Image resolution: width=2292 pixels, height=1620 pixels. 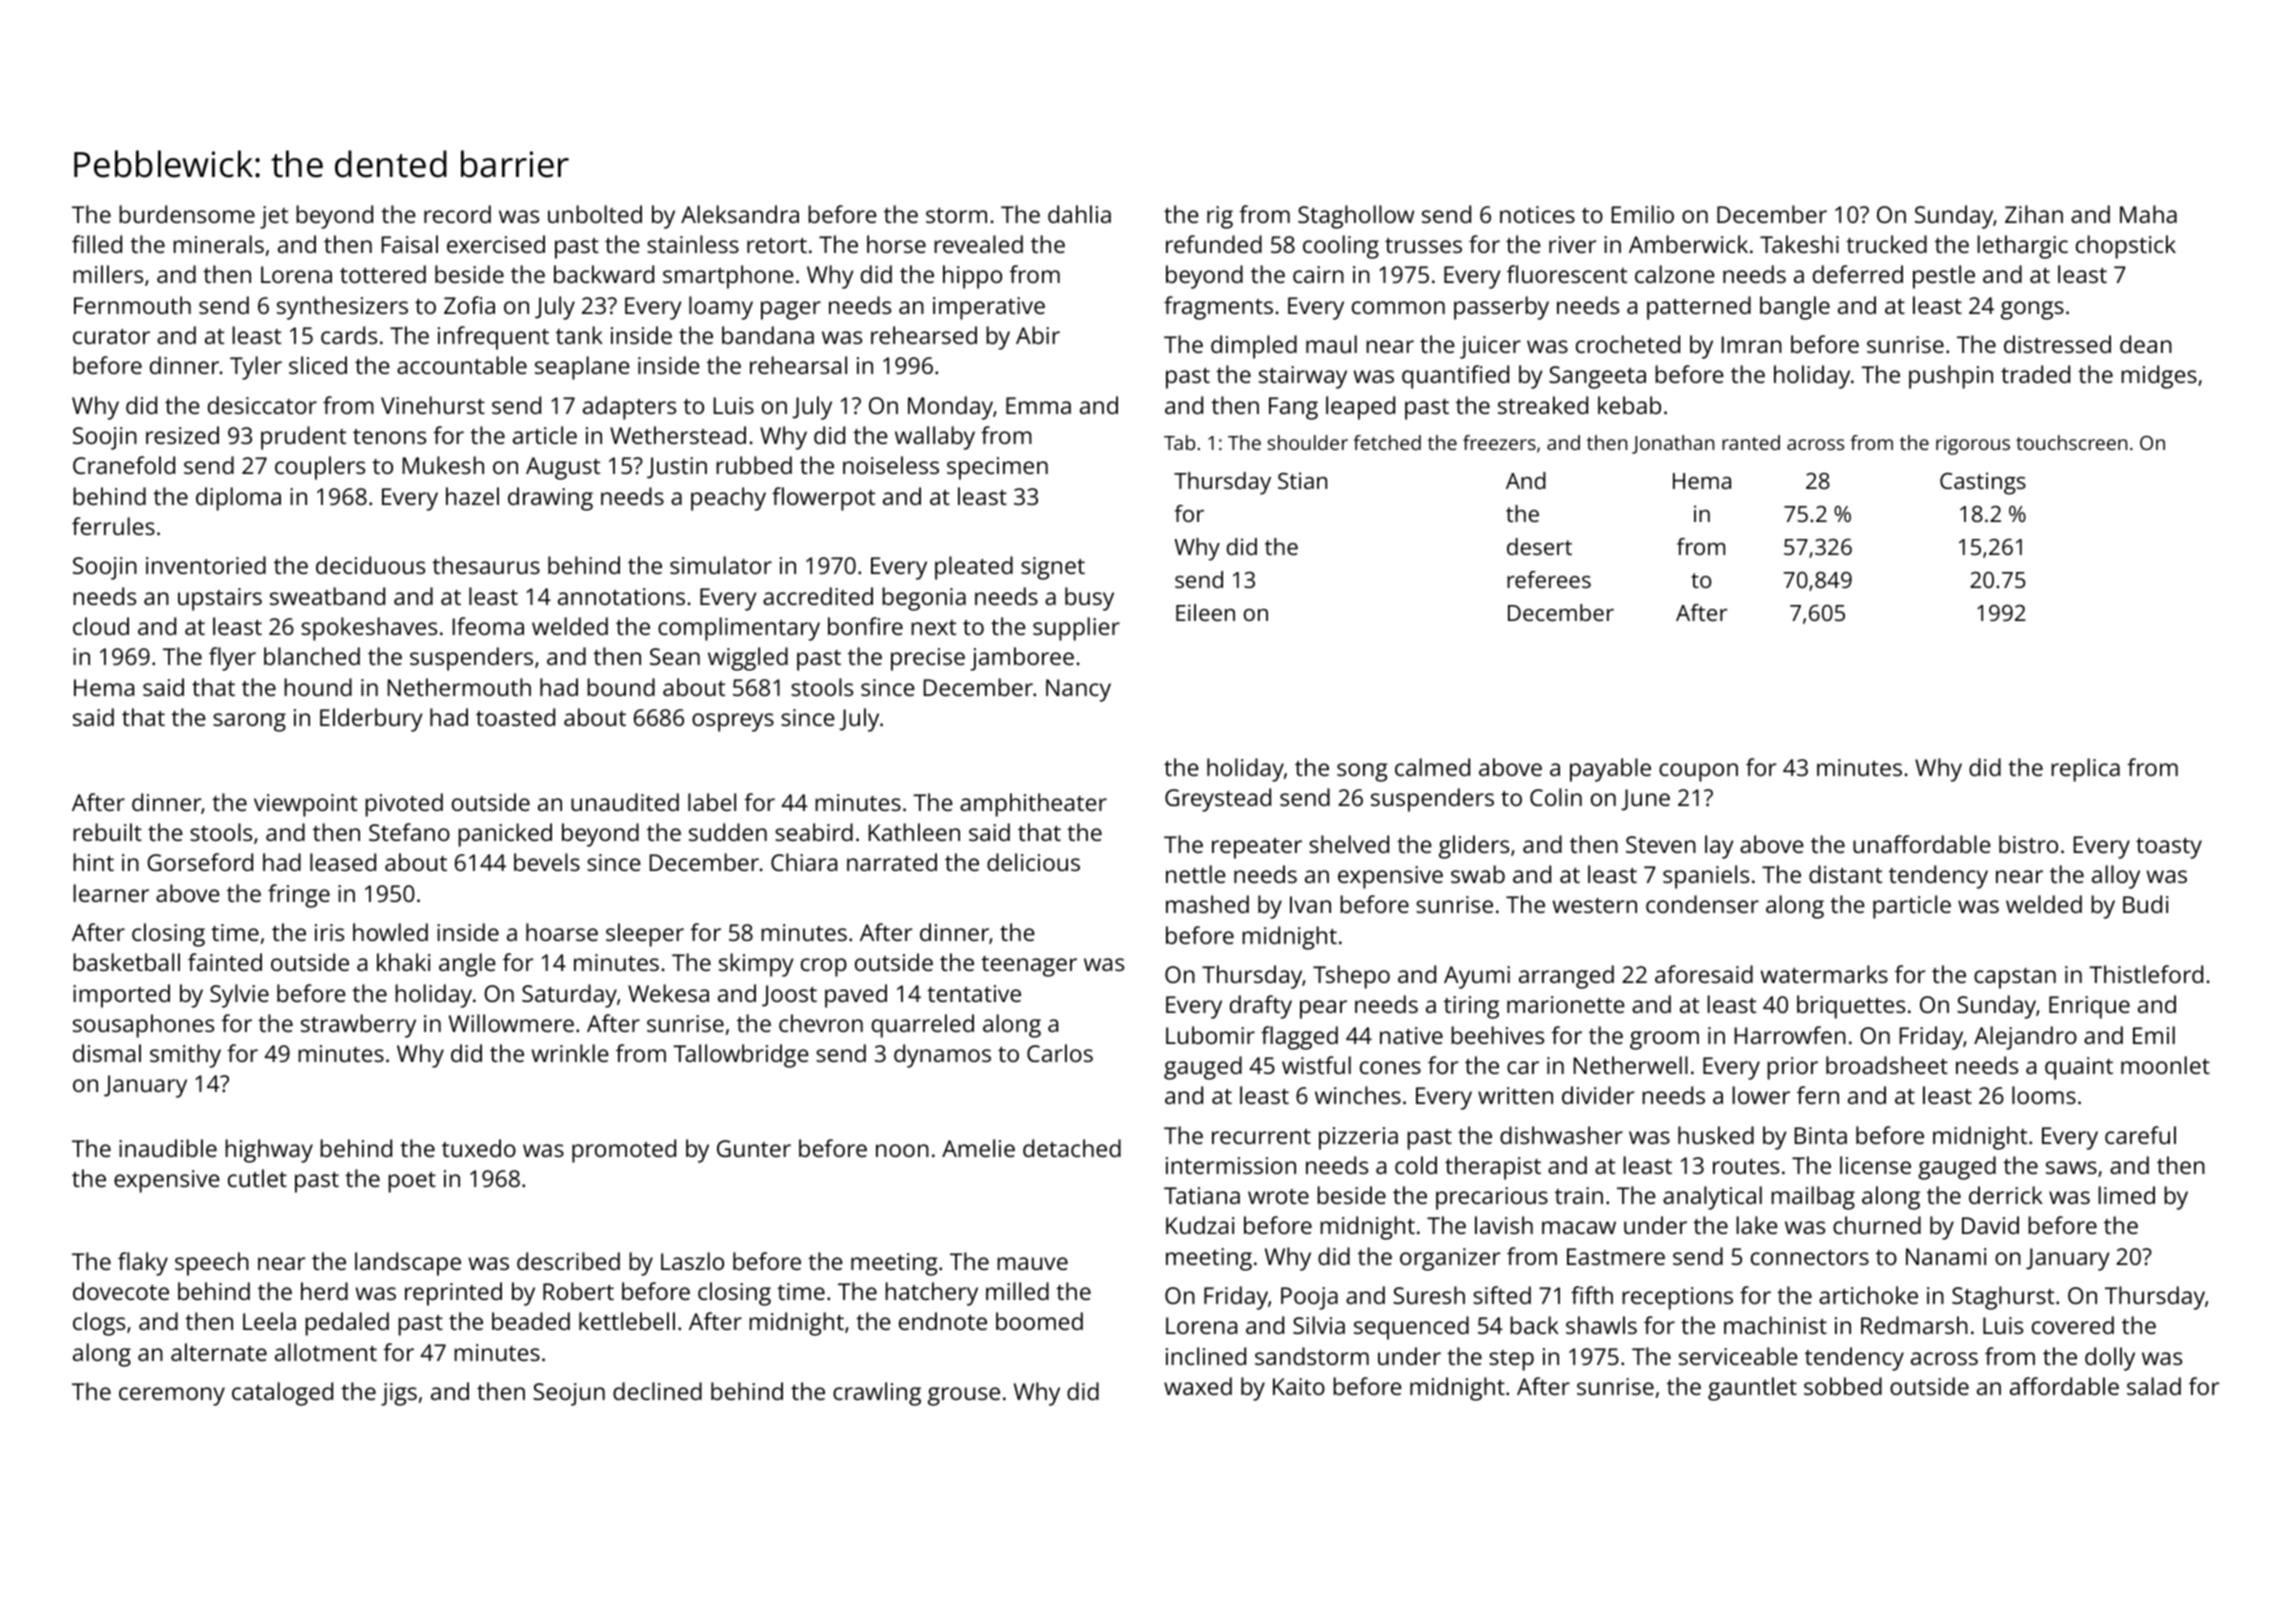 I want to click on Seojun, so click(x=569, y=1394).
